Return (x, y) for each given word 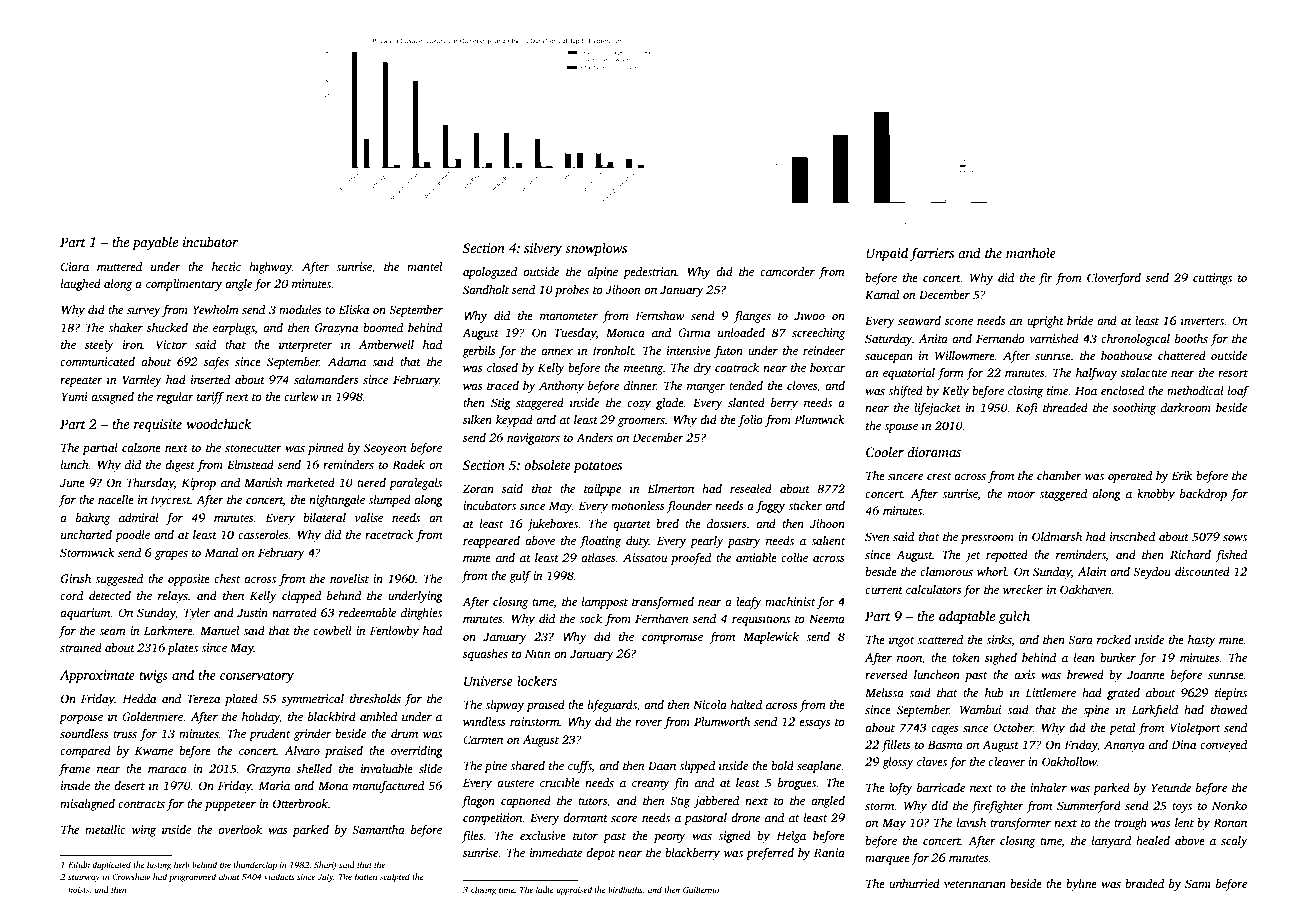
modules (300, 309)
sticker (805, 505)
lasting (159, 865)
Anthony (561, 387)
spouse (901, 428)
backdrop (1203, 495)
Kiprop (198, 484)
